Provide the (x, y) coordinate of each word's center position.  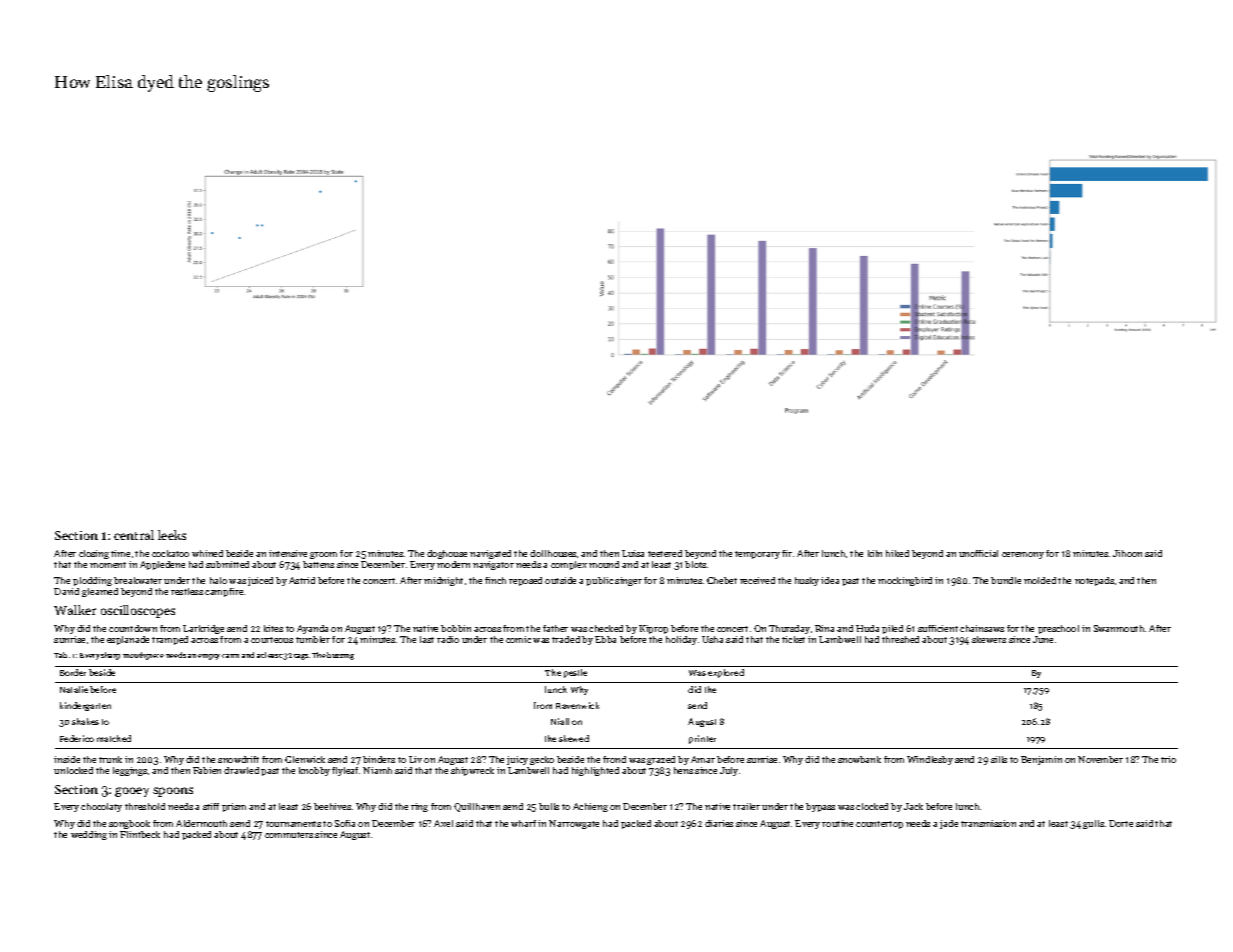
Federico (77, 738)
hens (683, 770)
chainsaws (982, 628)
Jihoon (1127, 553)
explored (726, 673)
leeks (172, 535)
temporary (757, 555)
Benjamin (1041, 760)
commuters (289, 835)
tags (301, 657)
